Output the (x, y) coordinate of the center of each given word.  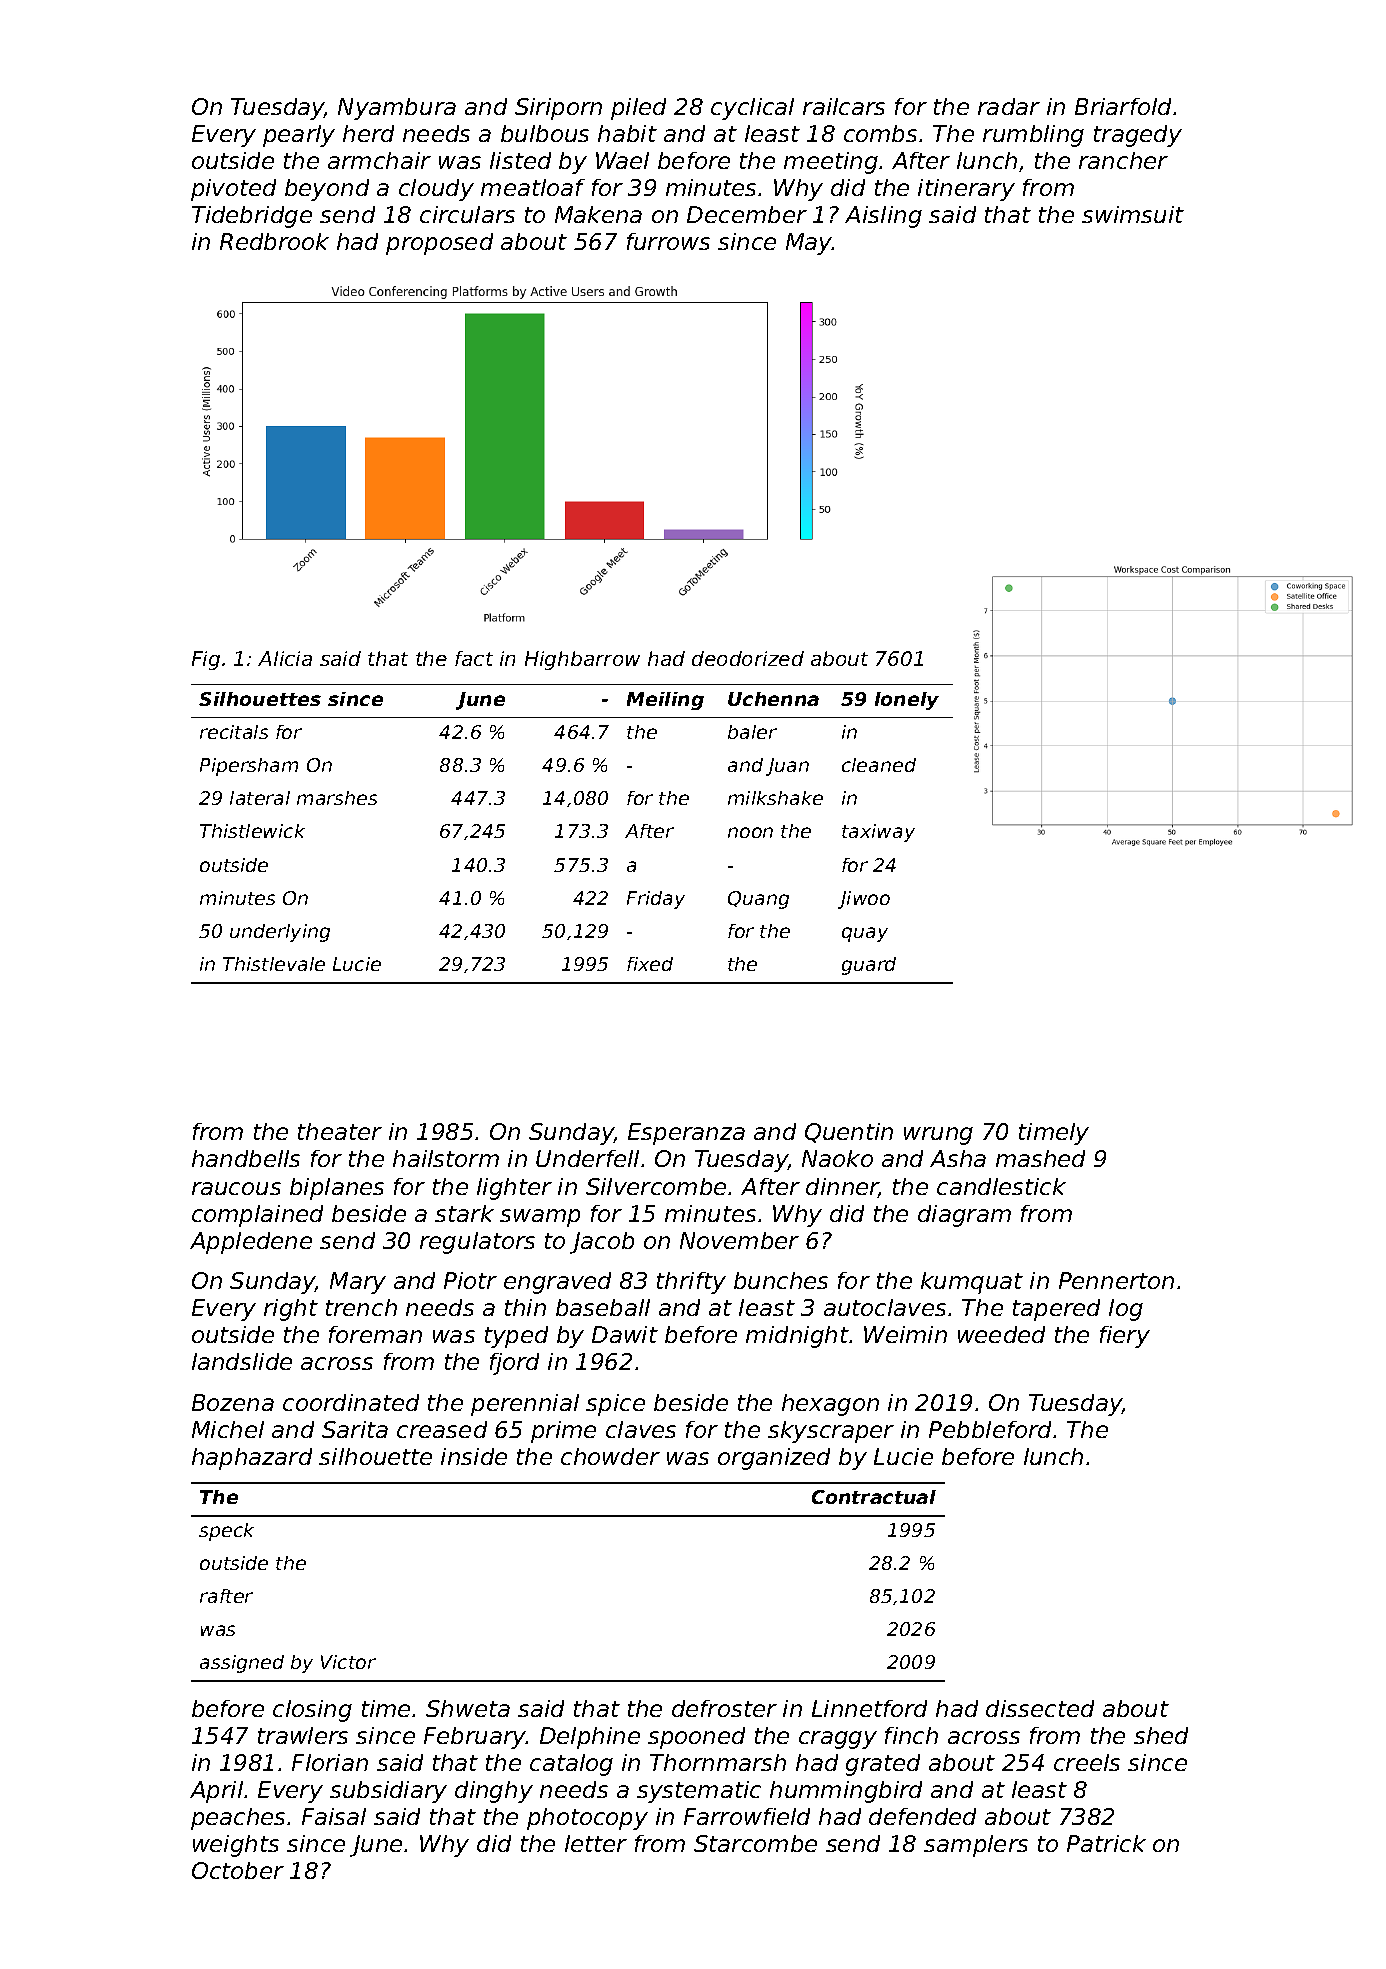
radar (1009, 106)
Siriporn (558, 109)
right (291, 1310)
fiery (1125, 1337)
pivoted (233, 190)
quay (865, 934)
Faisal (334, 1816)
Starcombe (755, 1843)
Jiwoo (864, 900)
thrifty (691, 1283)
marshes (337, 798)
